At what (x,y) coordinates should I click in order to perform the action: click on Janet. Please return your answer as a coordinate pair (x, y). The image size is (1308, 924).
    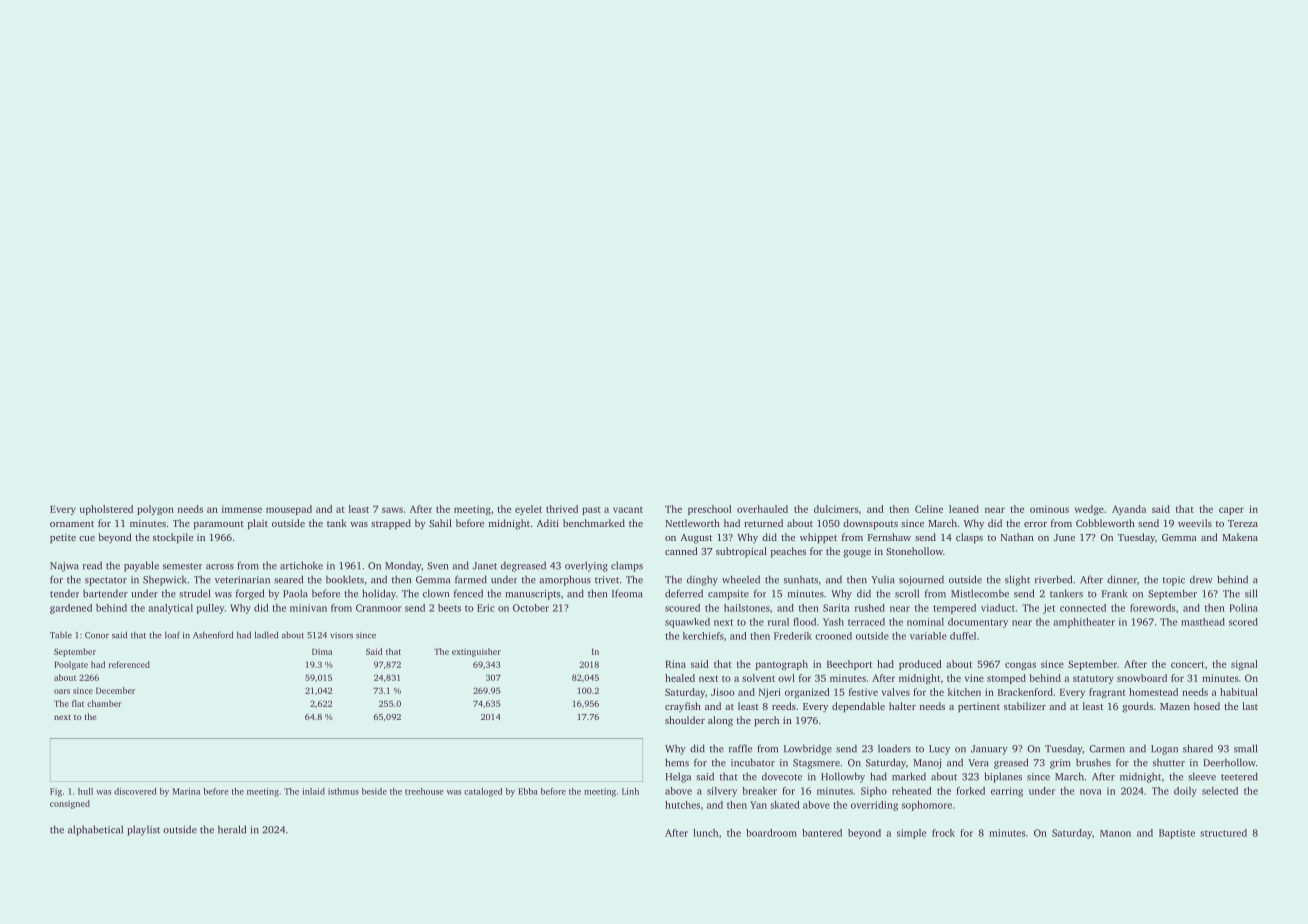
    Looking at the image, I should click on (485, 566).
